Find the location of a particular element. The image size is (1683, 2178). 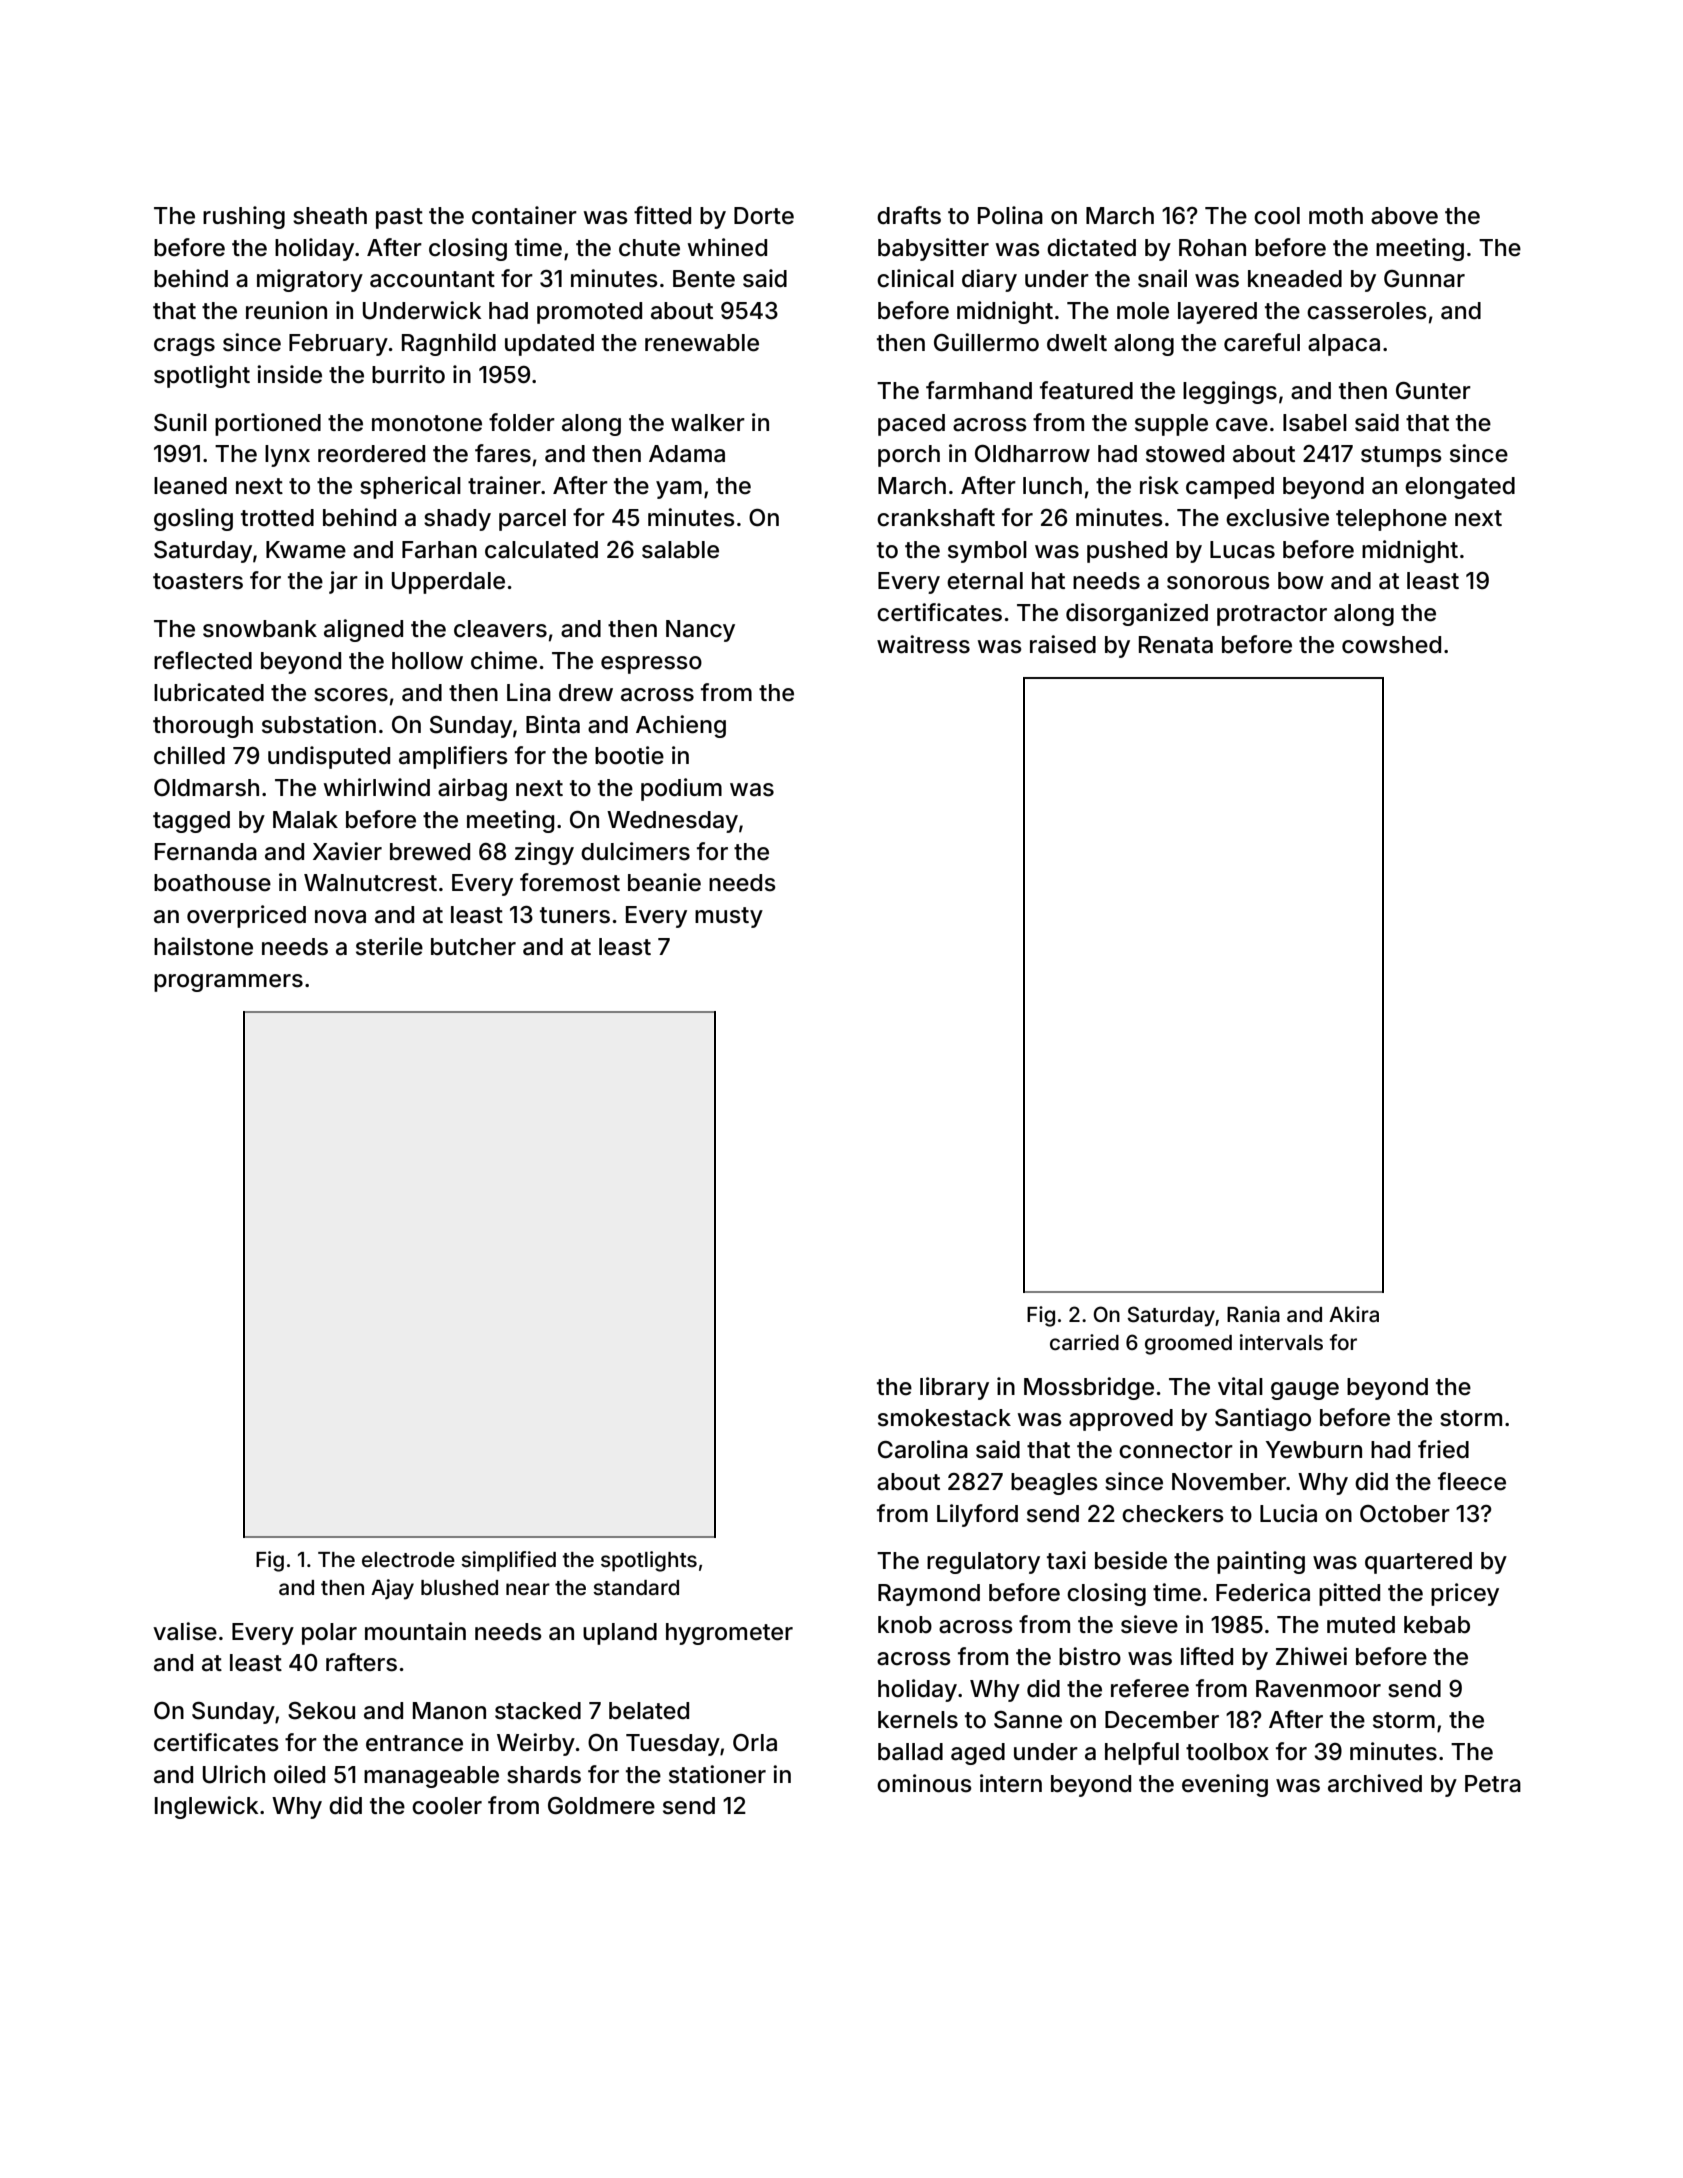

programmers is located at coordinates (228, 983).
